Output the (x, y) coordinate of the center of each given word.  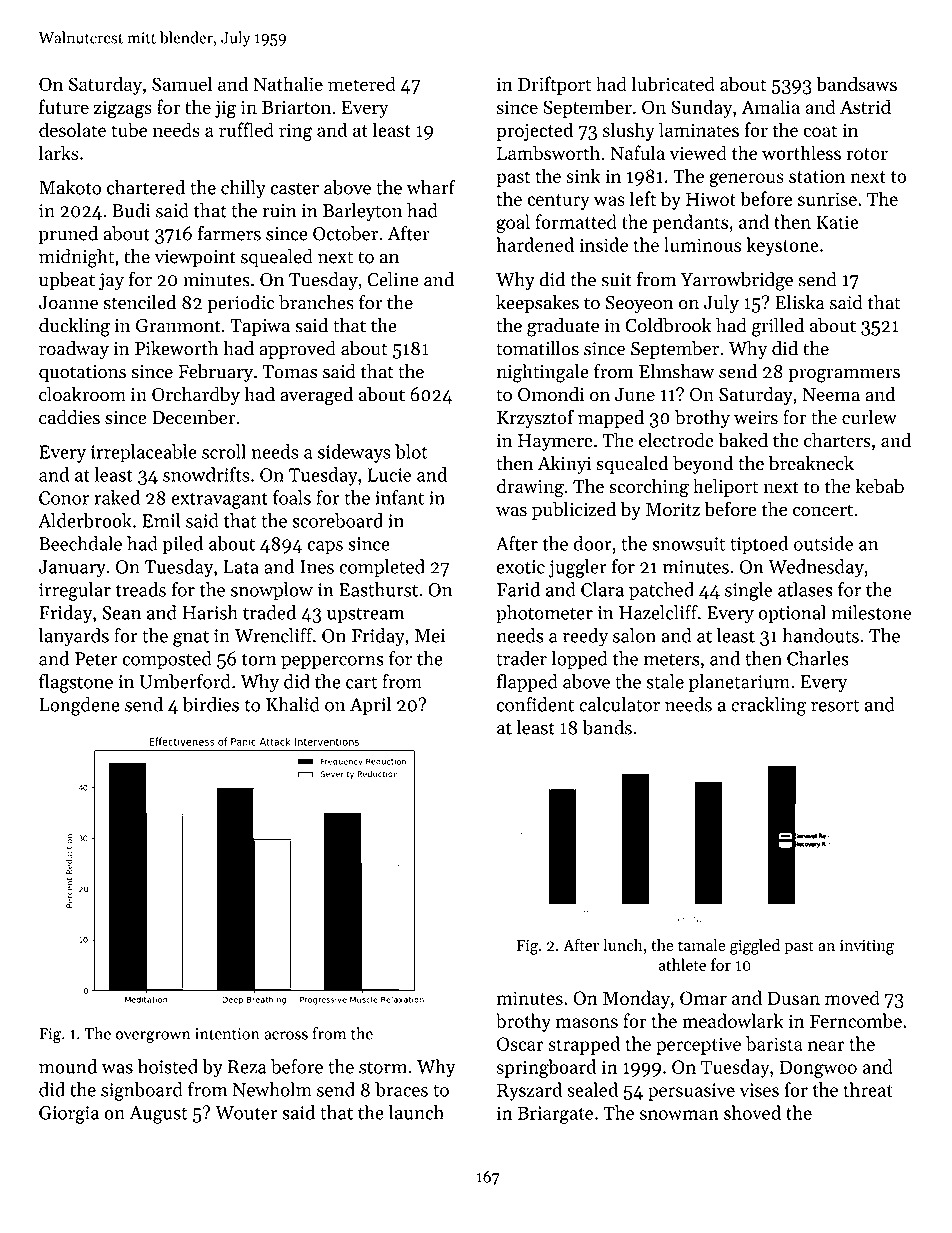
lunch (623, 945)
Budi (131, 210)
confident (535, 704)
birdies (211, 704)
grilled (778, 327)
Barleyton (362, 212)
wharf (431, 187)
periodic (240, 304)
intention (227, 1034)
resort (835, 706)
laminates (699, 129)
